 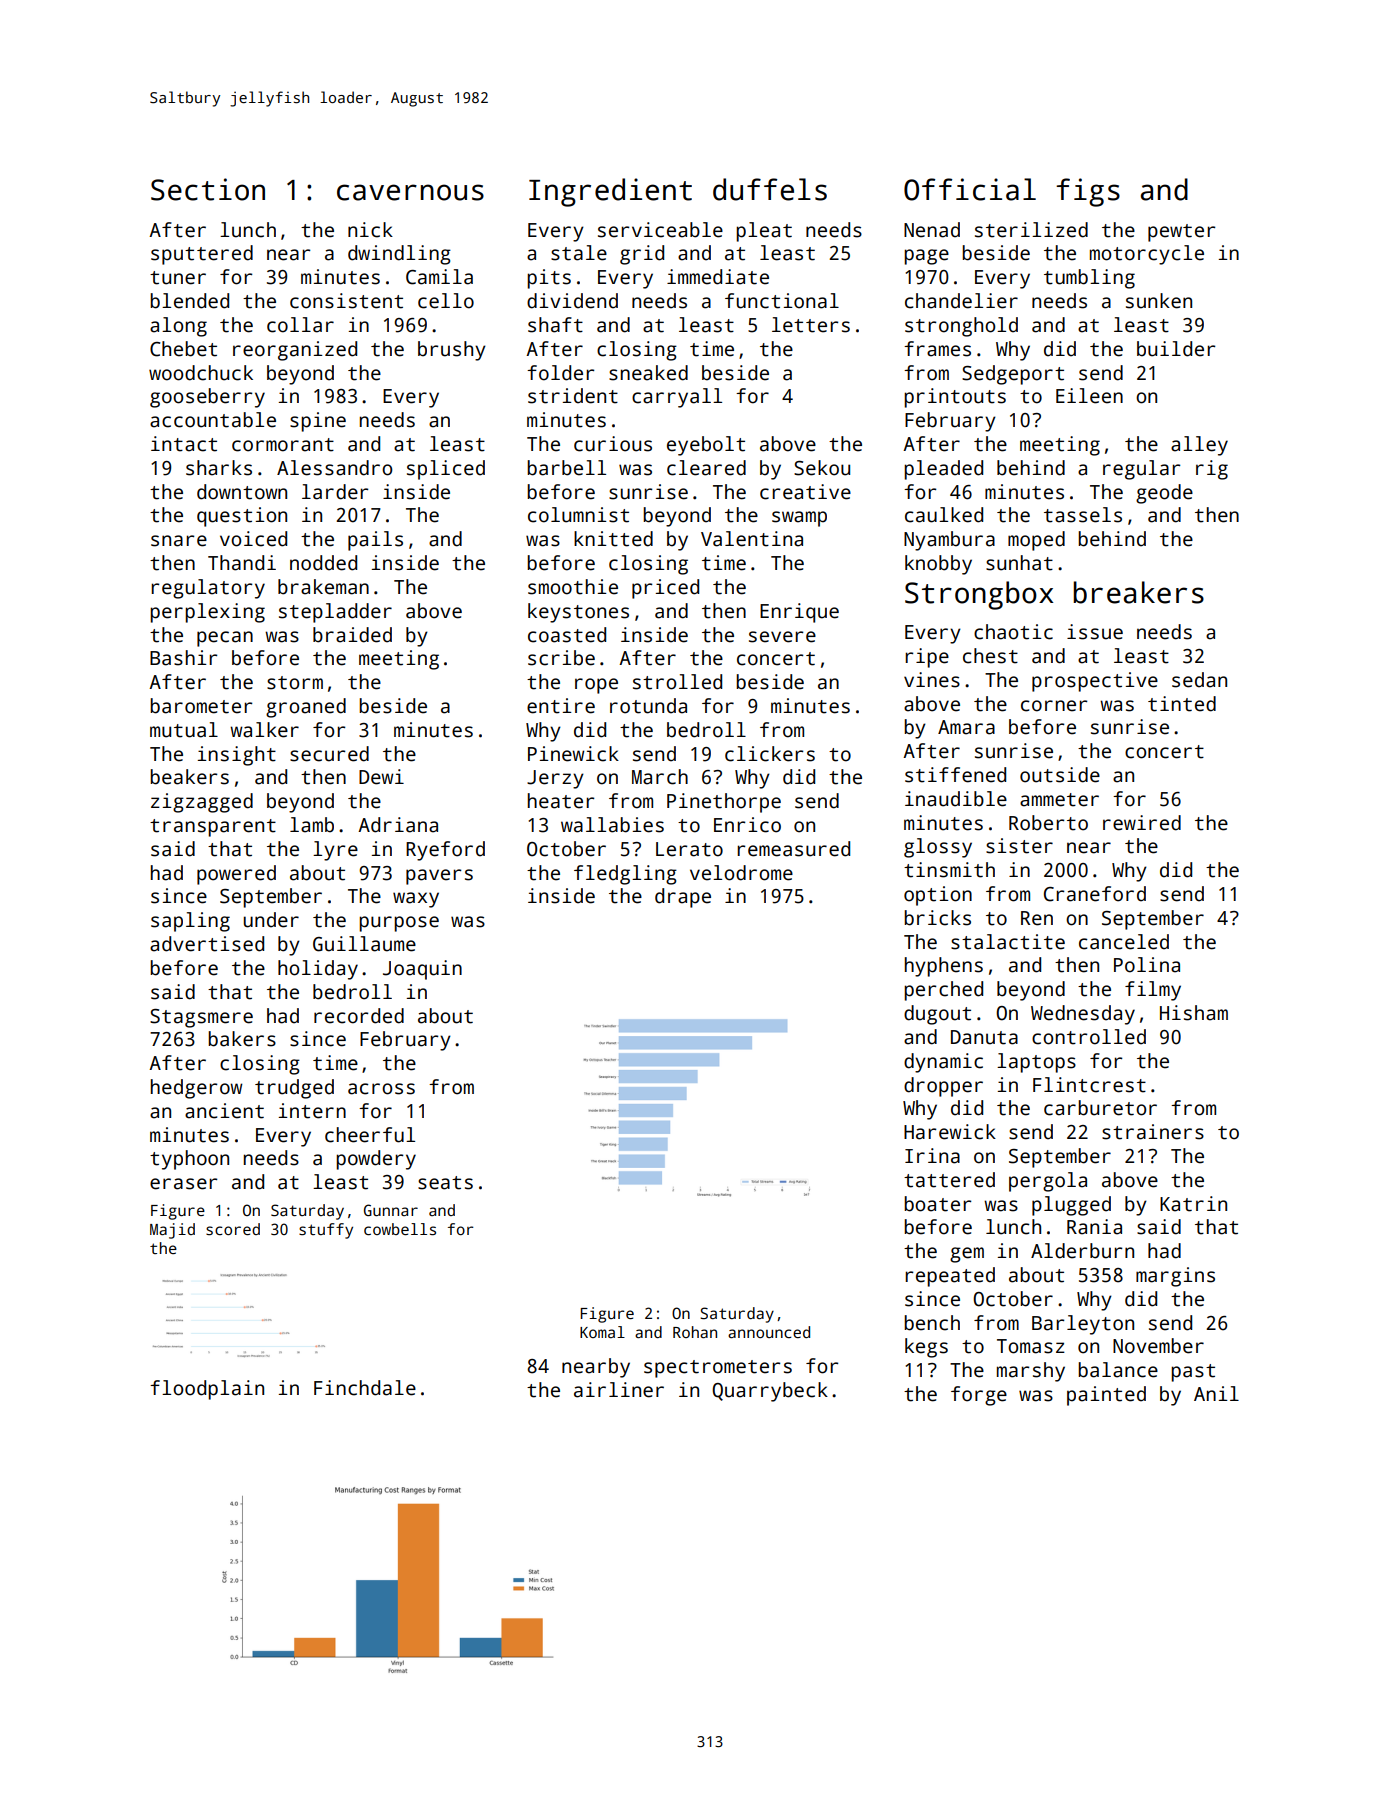 I want to click on Section, so click(x=208, y=189).
